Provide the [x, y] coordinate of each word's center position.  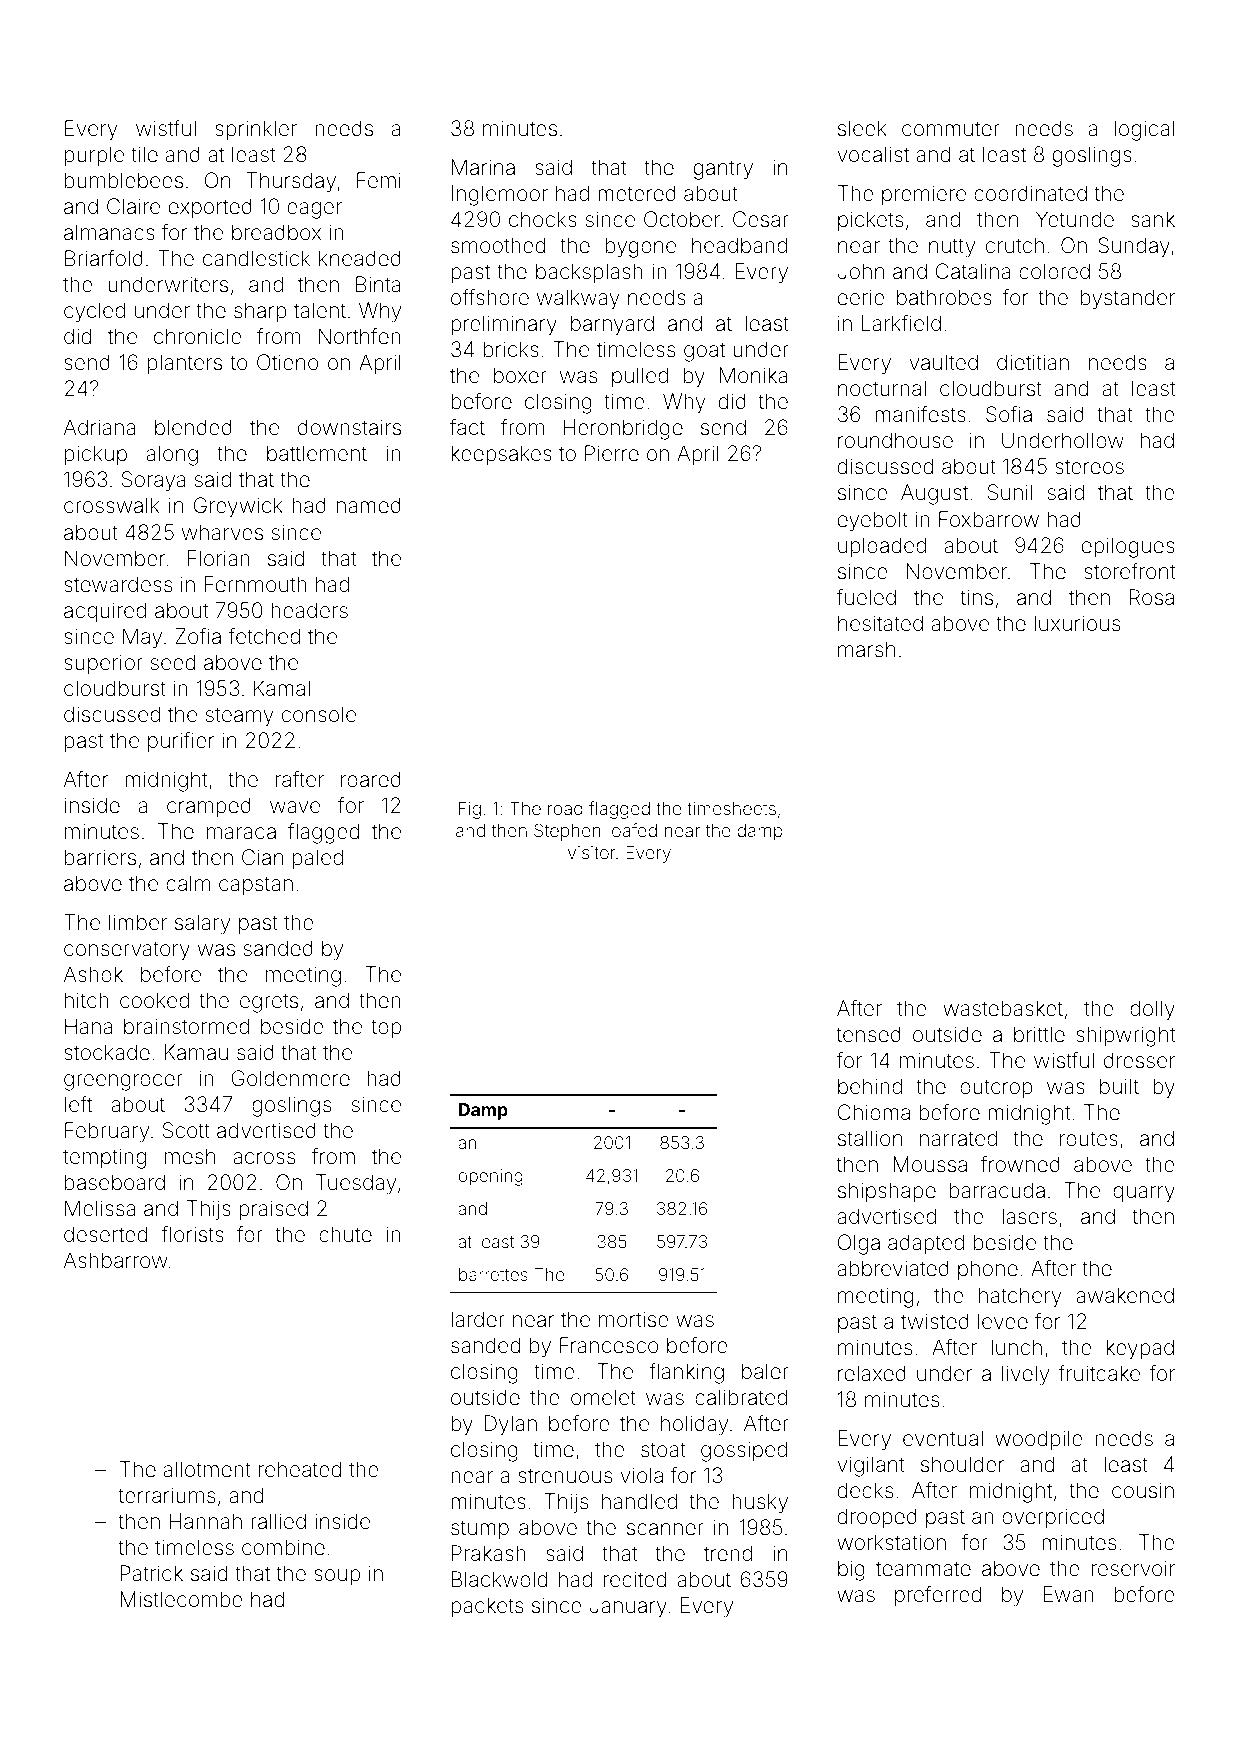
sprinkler [256, 130]
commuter [951, 129]
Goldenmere [290, 1078]
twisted [935, 1321]
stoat [663, 1449]
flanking [686, 1373]
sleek [862, 128]
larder [478, 1319]
